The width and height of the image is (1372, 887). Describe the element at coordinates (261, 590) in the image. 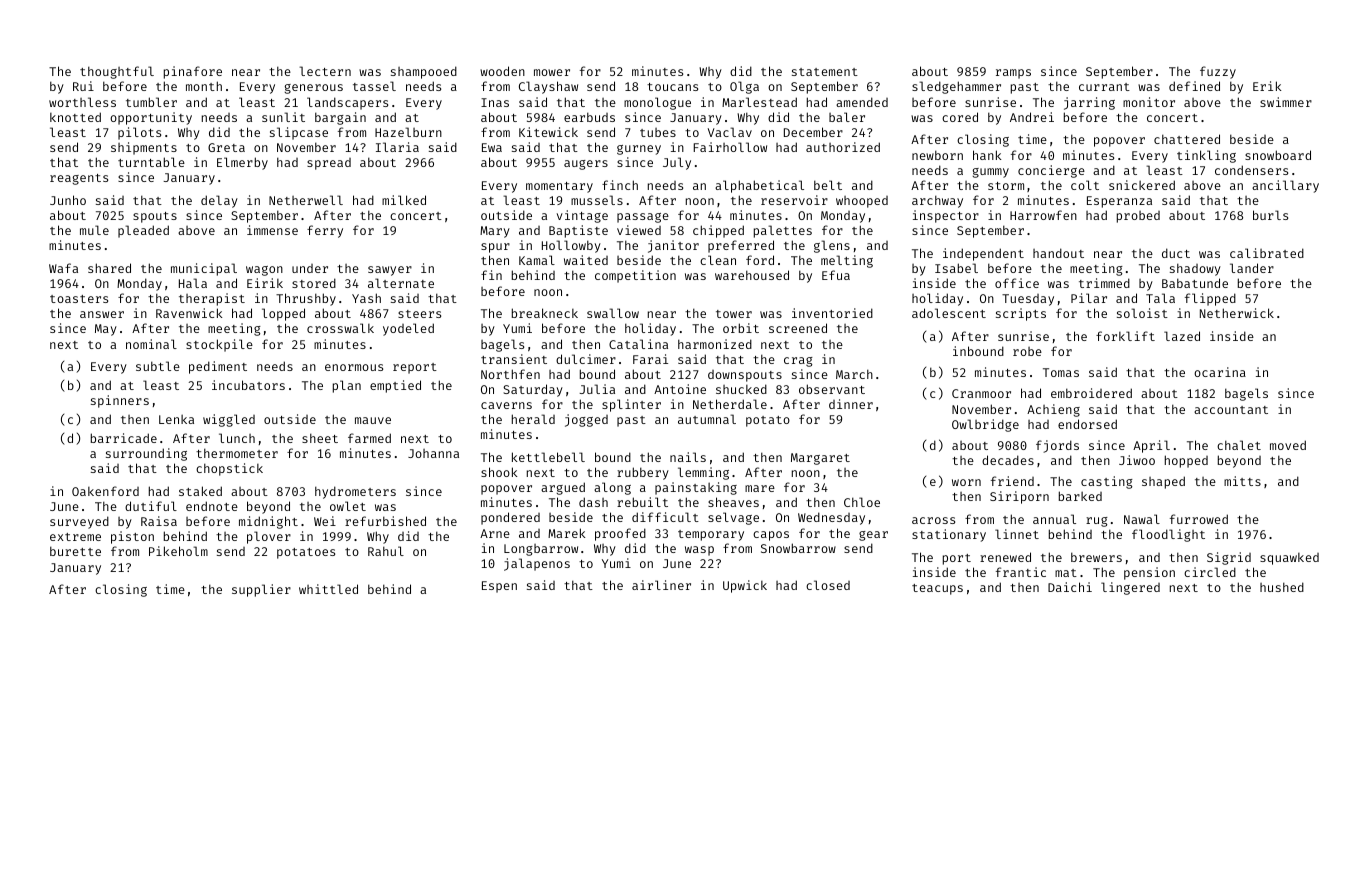

I see `supplier` at that location.
